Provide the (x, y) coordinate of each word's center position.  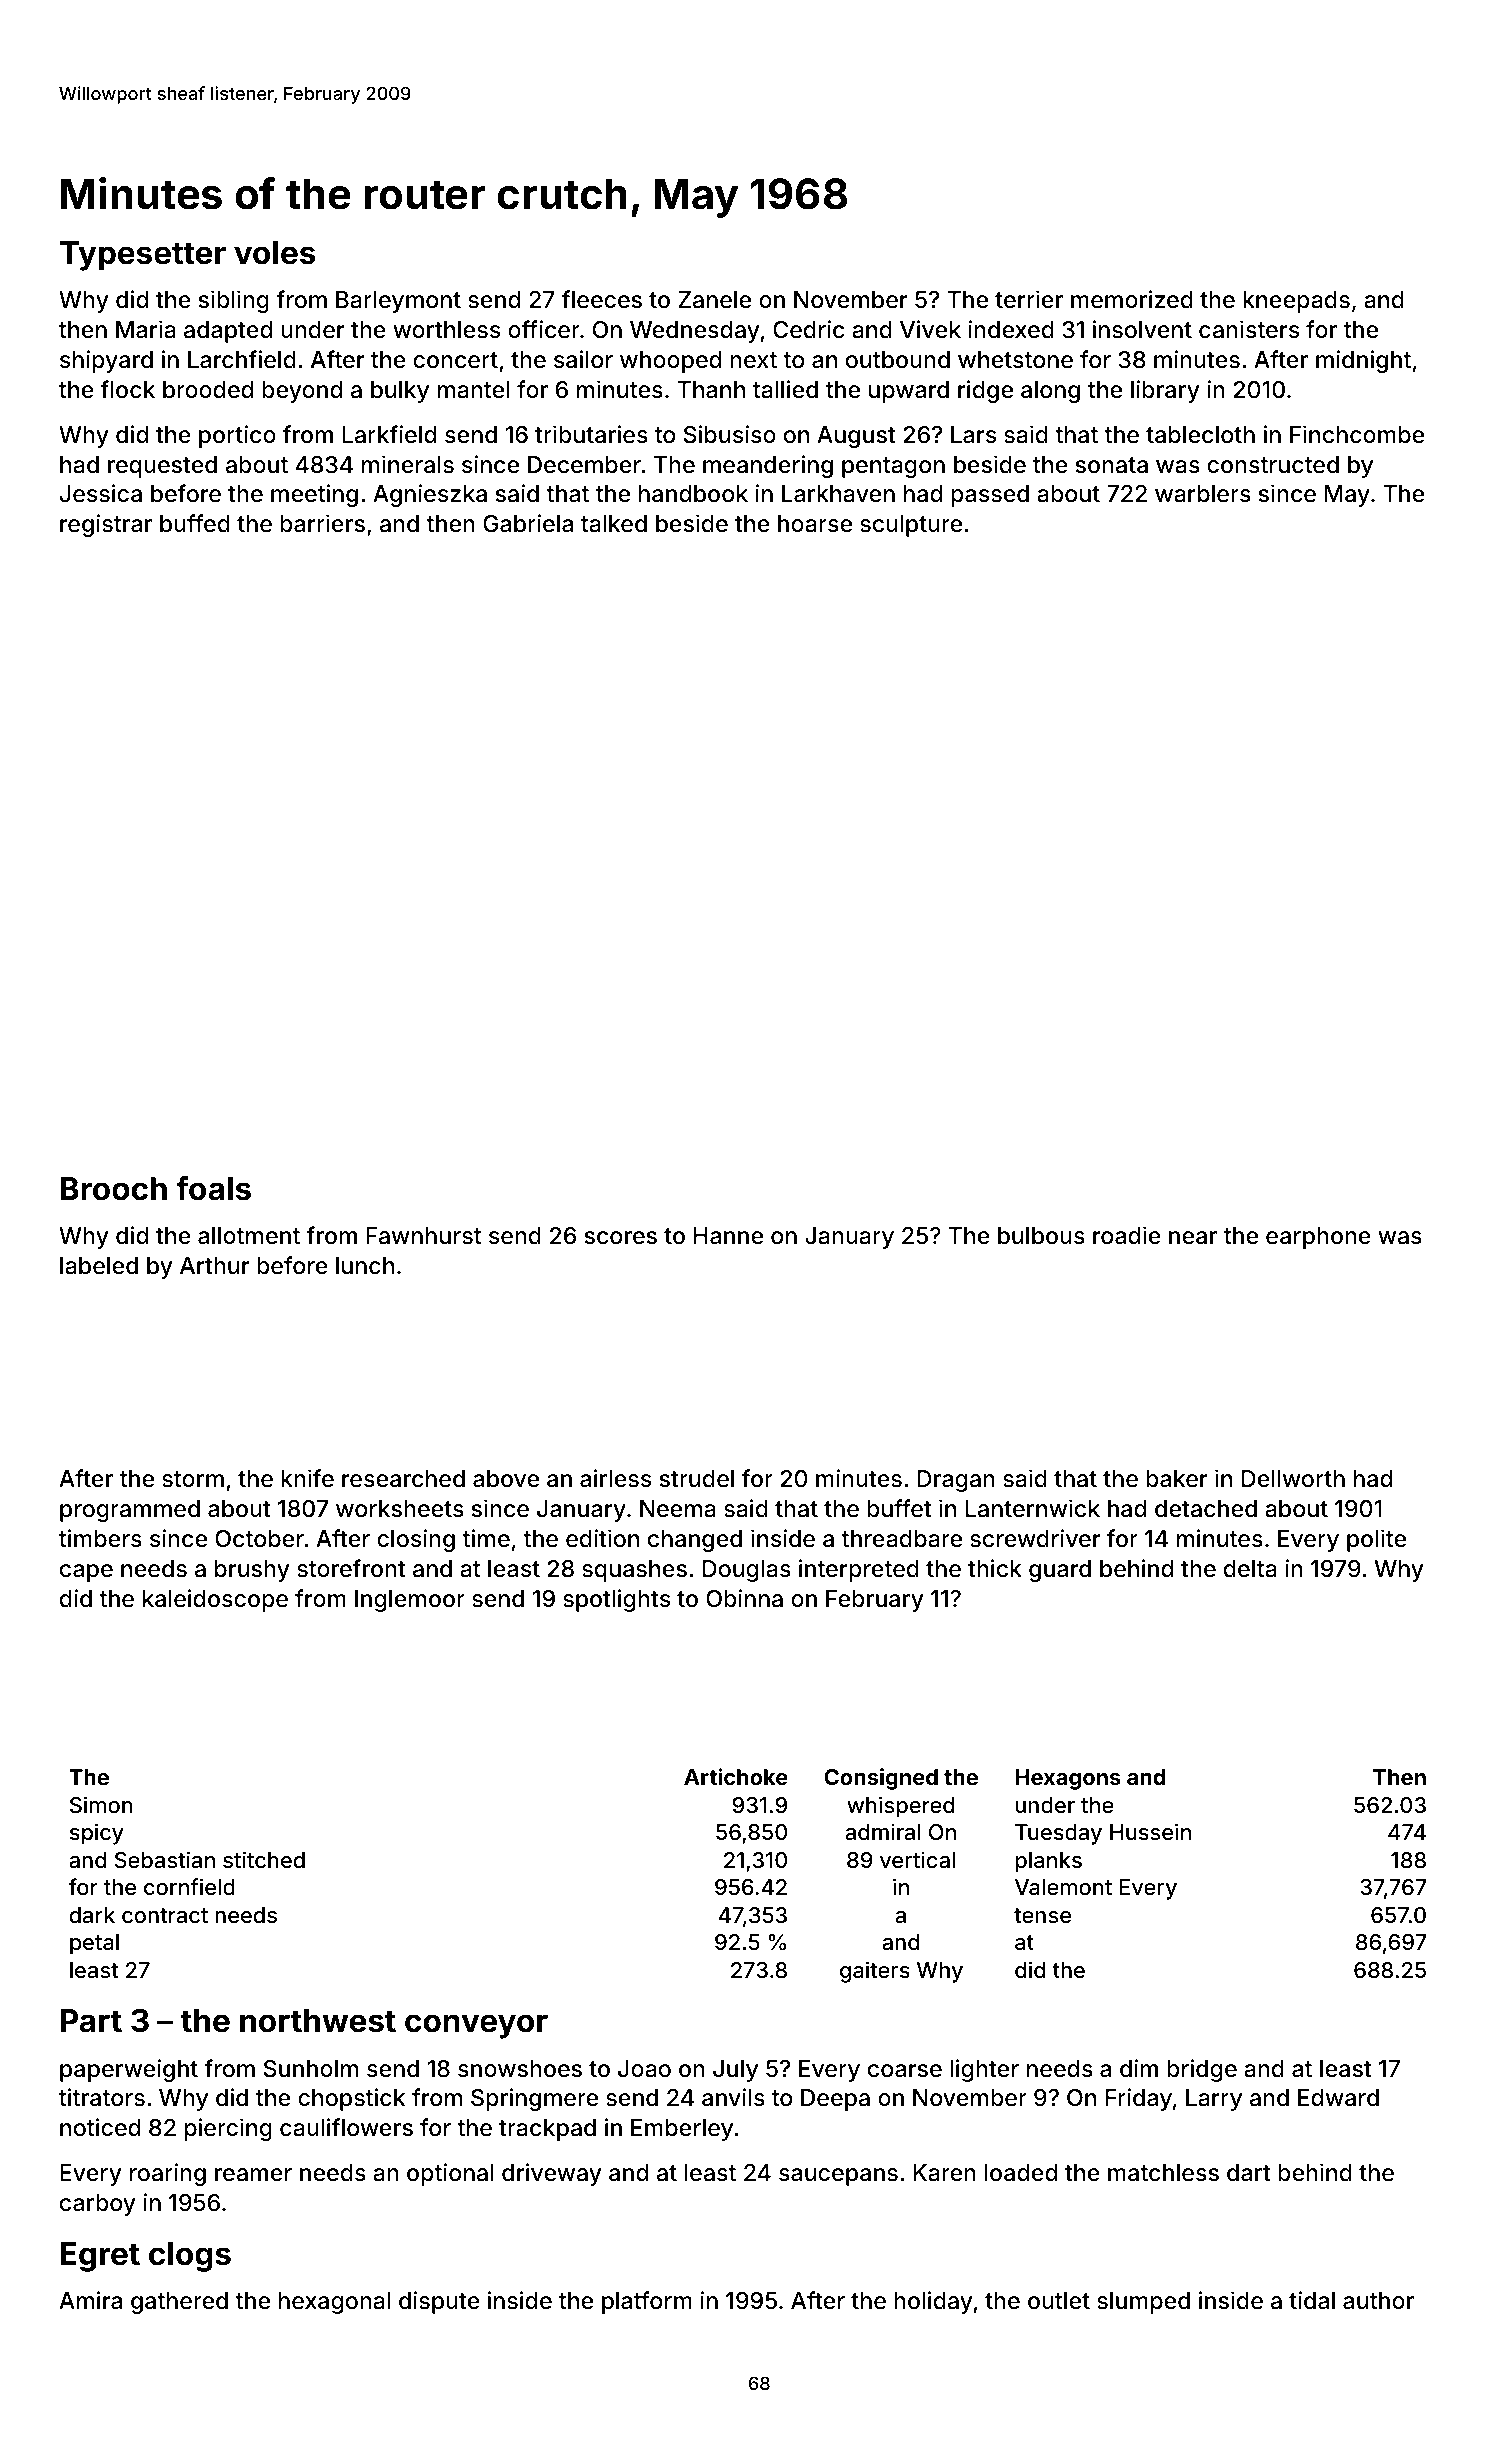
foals (213, 1188)
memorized (1132, 299)
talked (614, 524)
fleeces (602, 299)
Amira (90, 2300)
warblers (1203, 494)
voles (275, 253)
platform (647, 2302)
